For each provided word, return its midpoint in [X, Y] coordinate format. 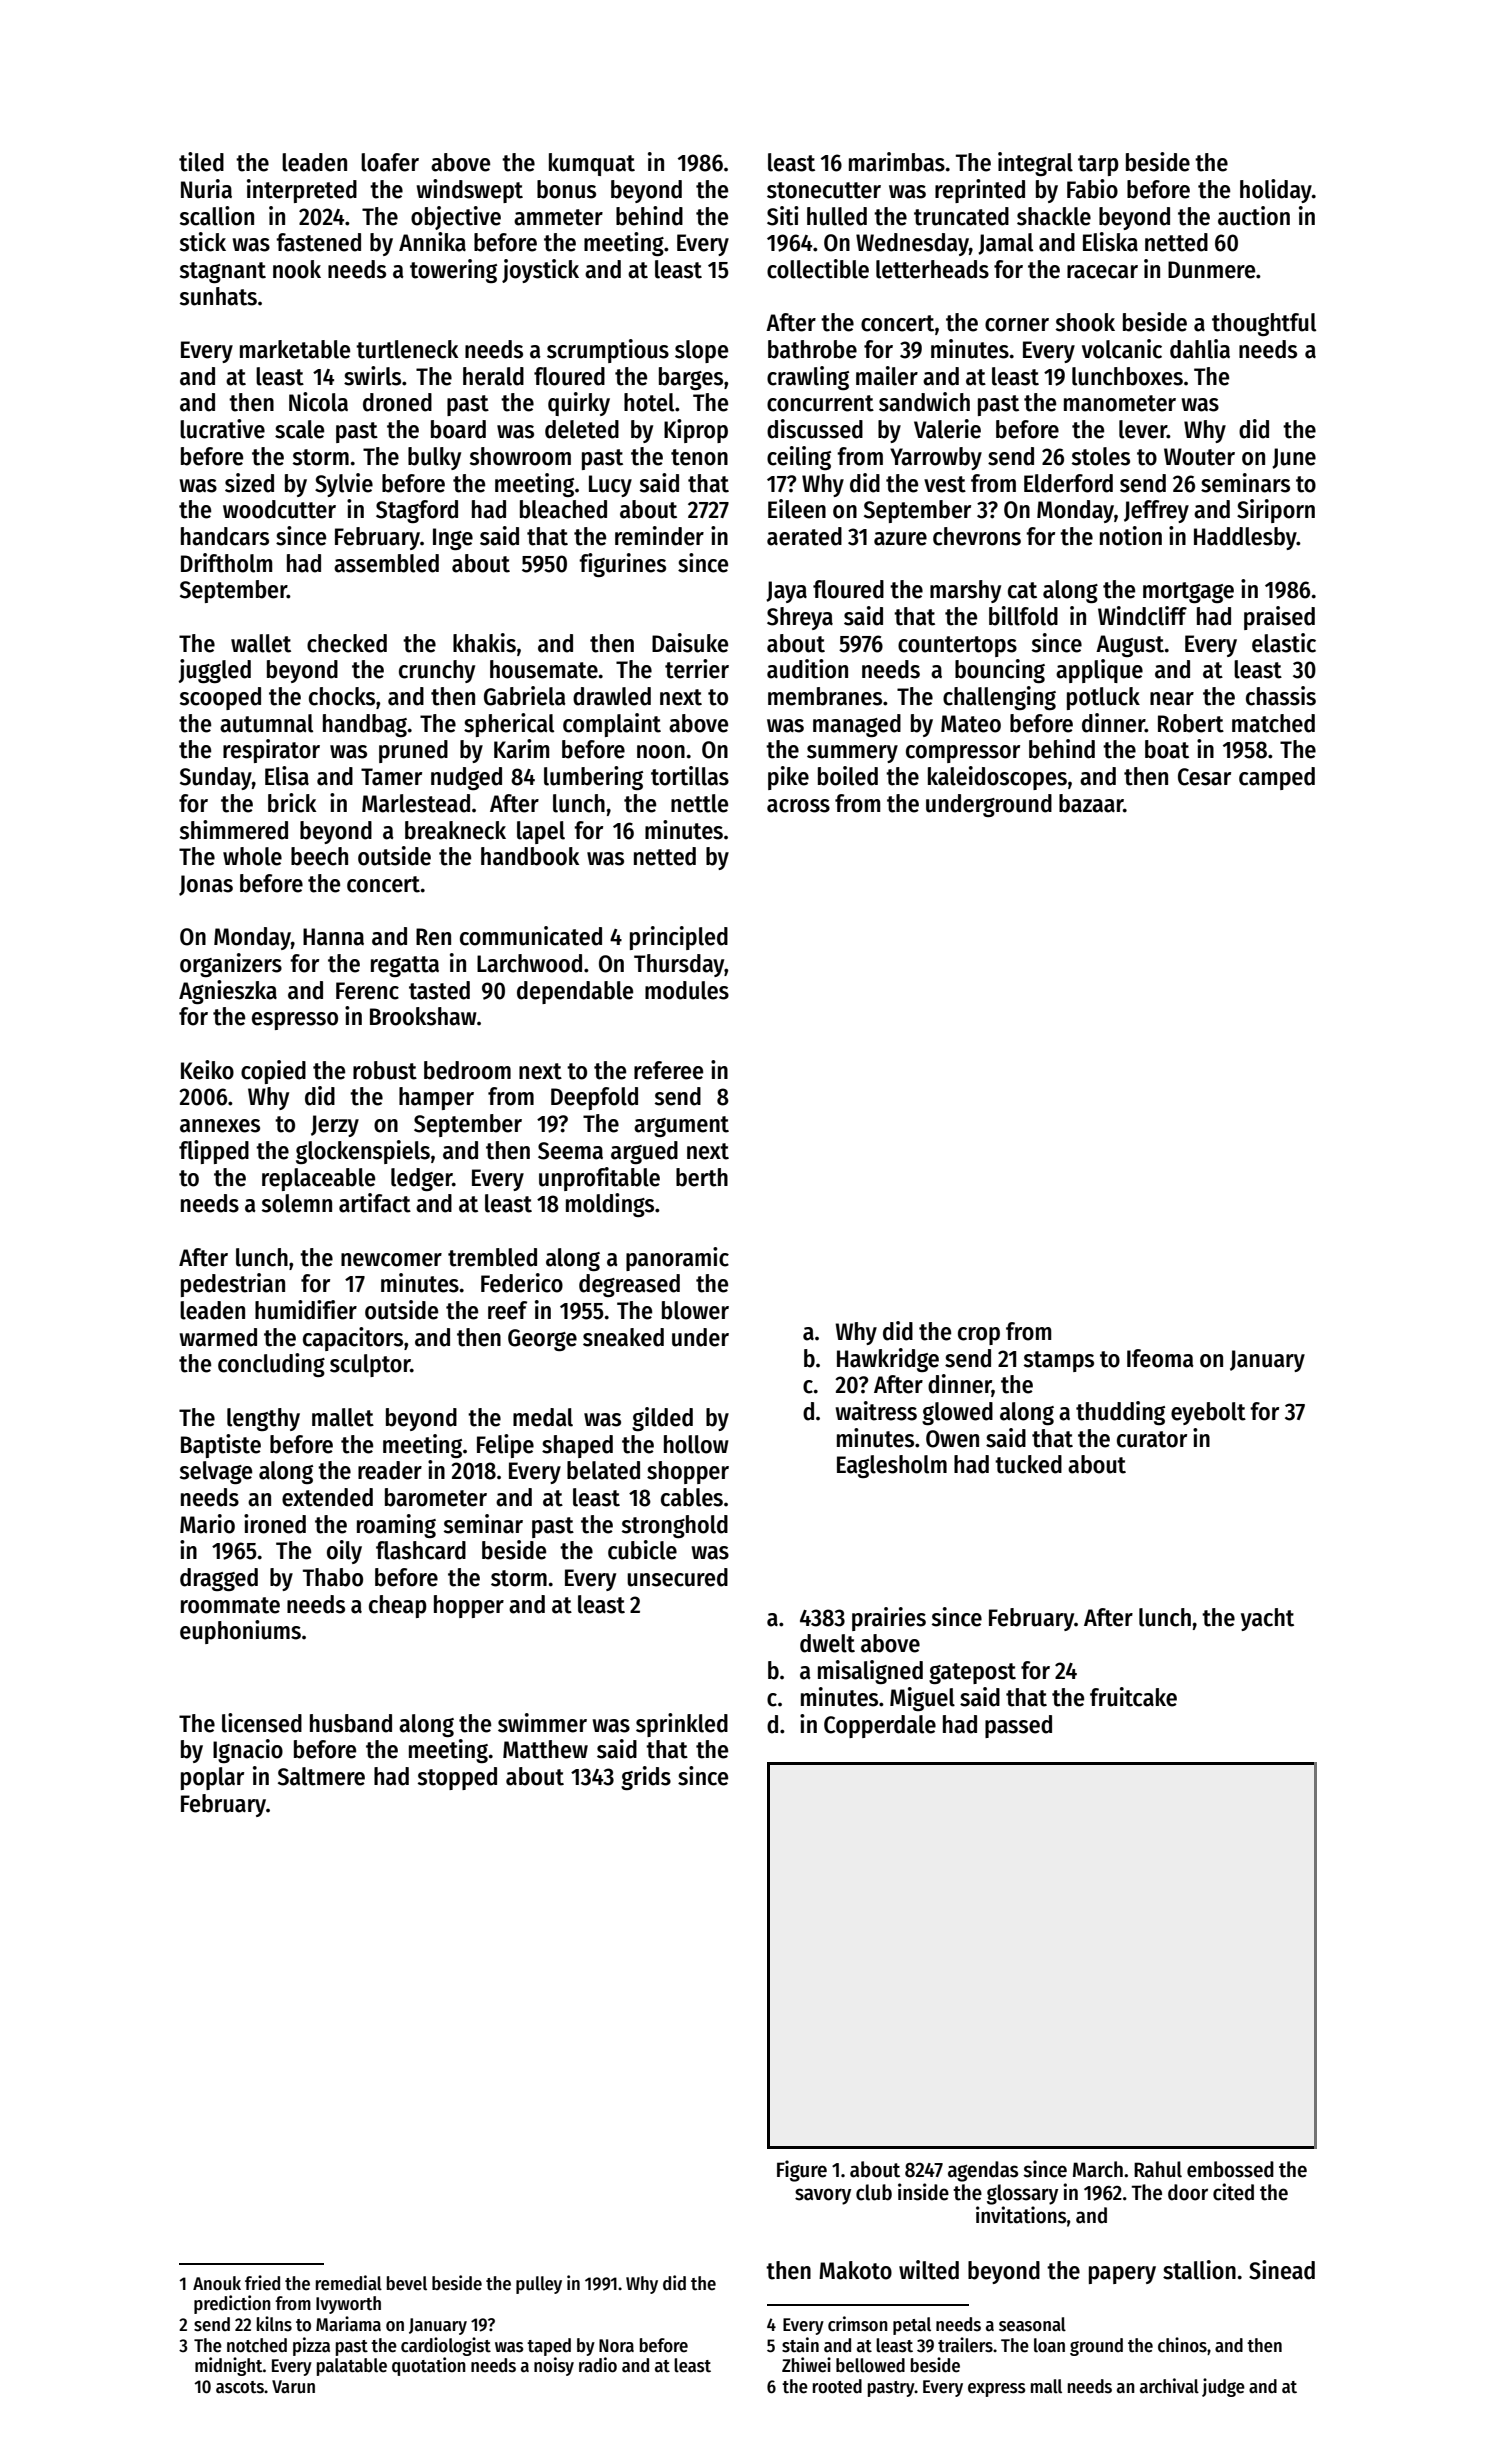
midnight [229, 2366]
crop [979, 1336]
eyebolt [1208, 1413]
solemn [296, 1203]
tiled [201, 162]
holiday [1276, 191]
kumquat [592, 164]
